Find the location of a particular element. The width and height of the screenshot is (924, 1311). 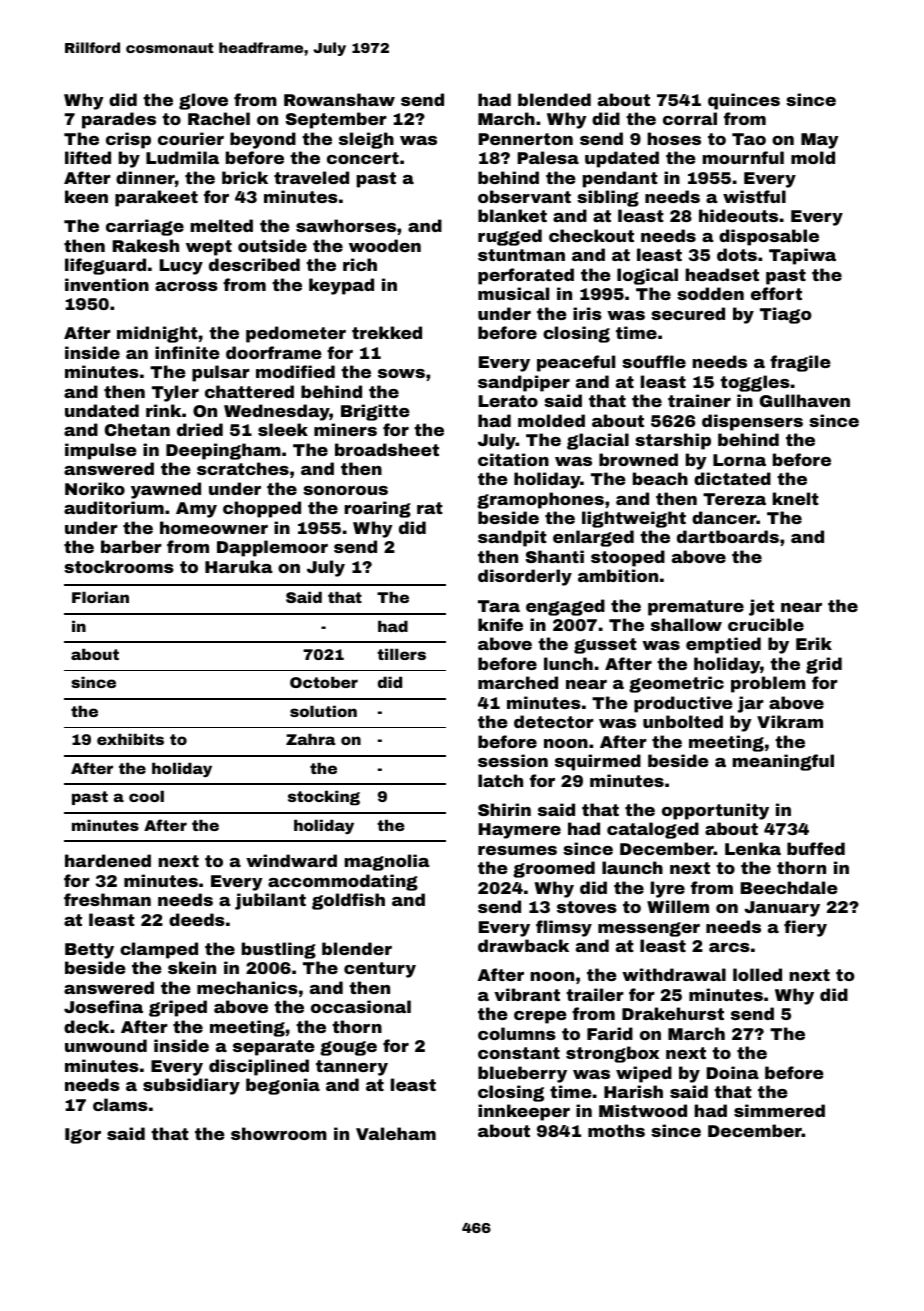

showroom is located at coordinates (279, 1133).
